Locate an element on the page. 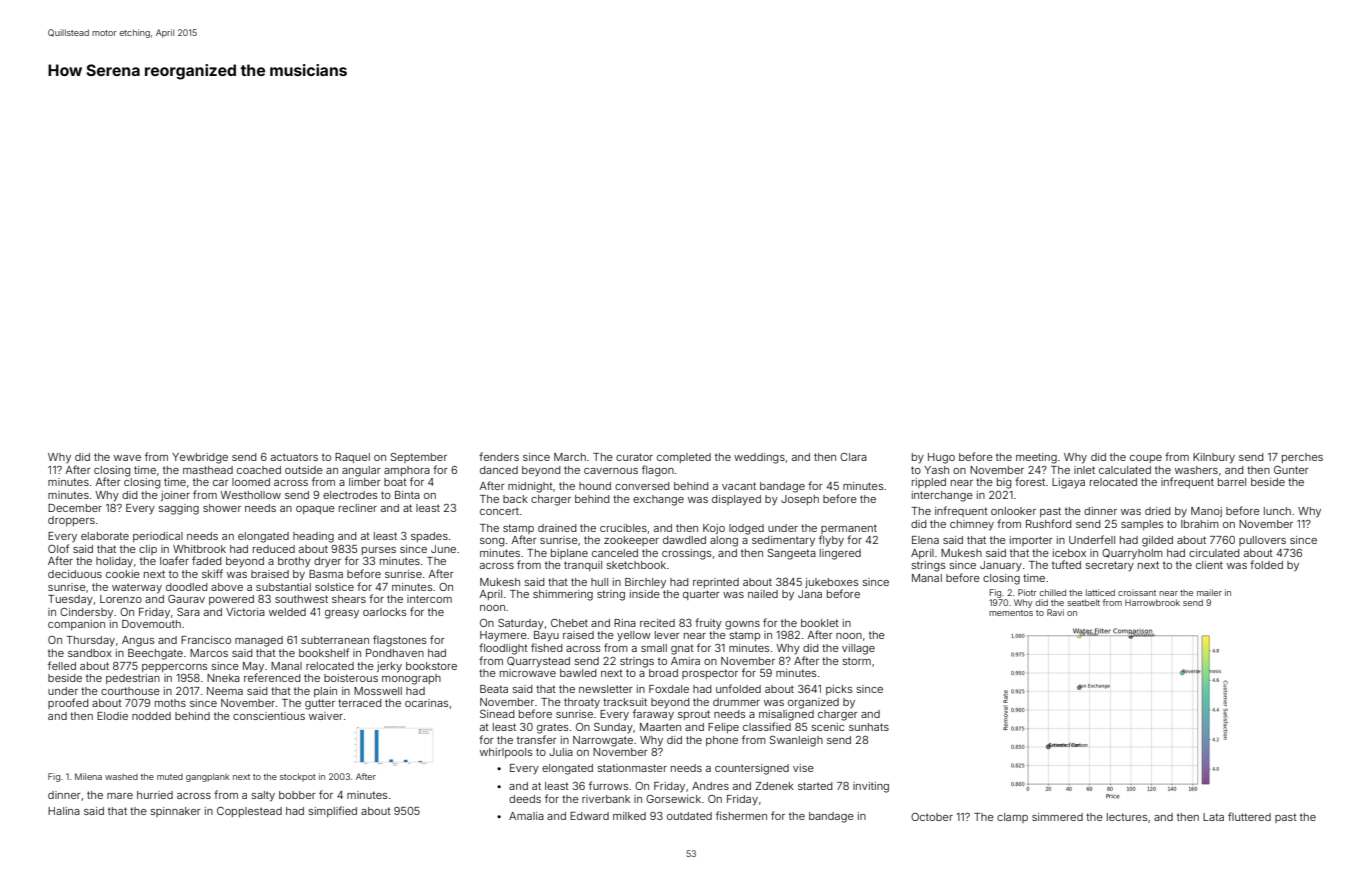 The image size is (1372, 887). phone is located at coordinates (722, 741).
